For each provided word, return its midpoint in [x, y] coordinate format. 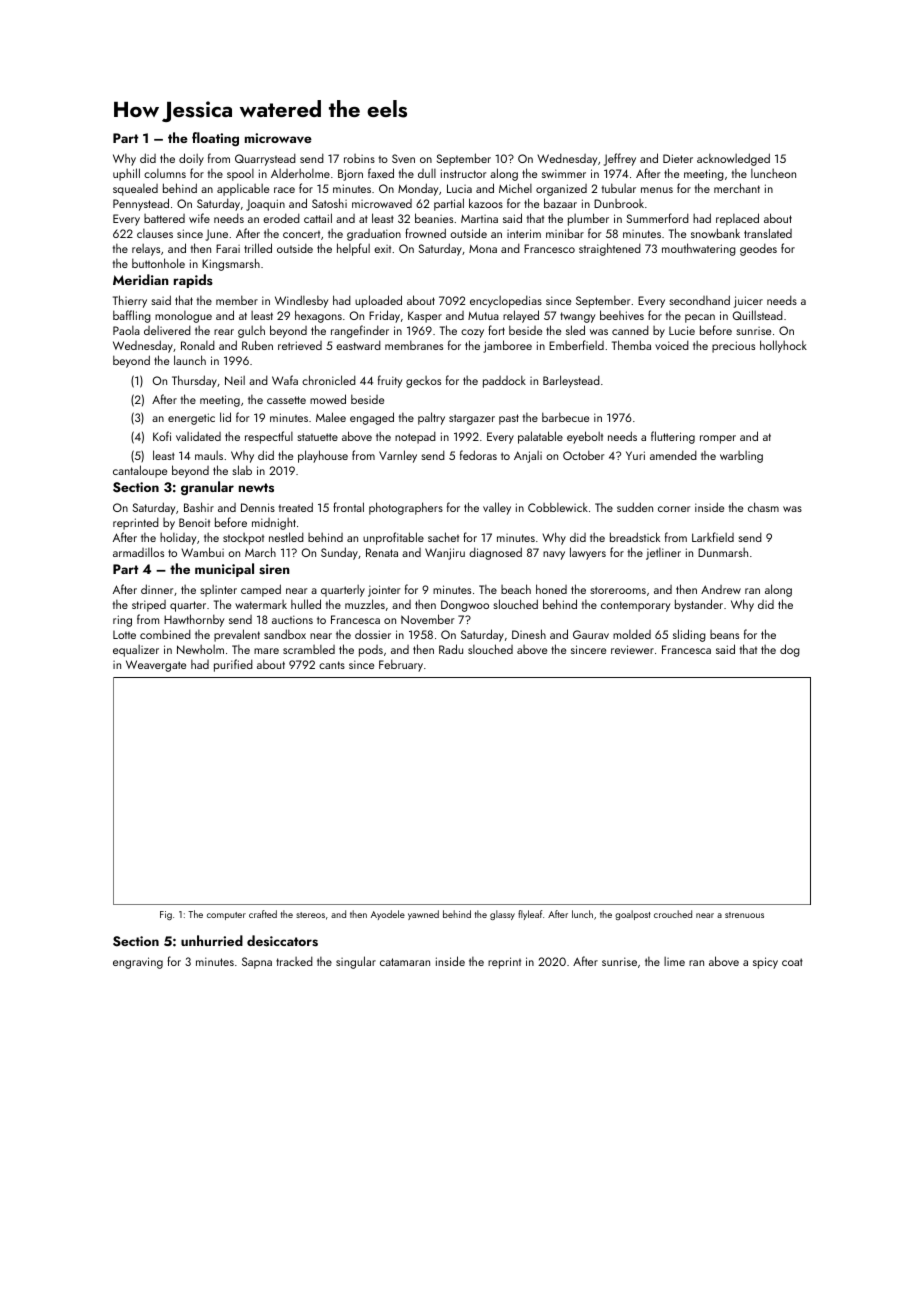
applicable [243, 190]
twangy [577, 317]
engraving [138, 963]
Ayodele [388, 915]
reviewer [632, 649]
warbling [741, 457]
